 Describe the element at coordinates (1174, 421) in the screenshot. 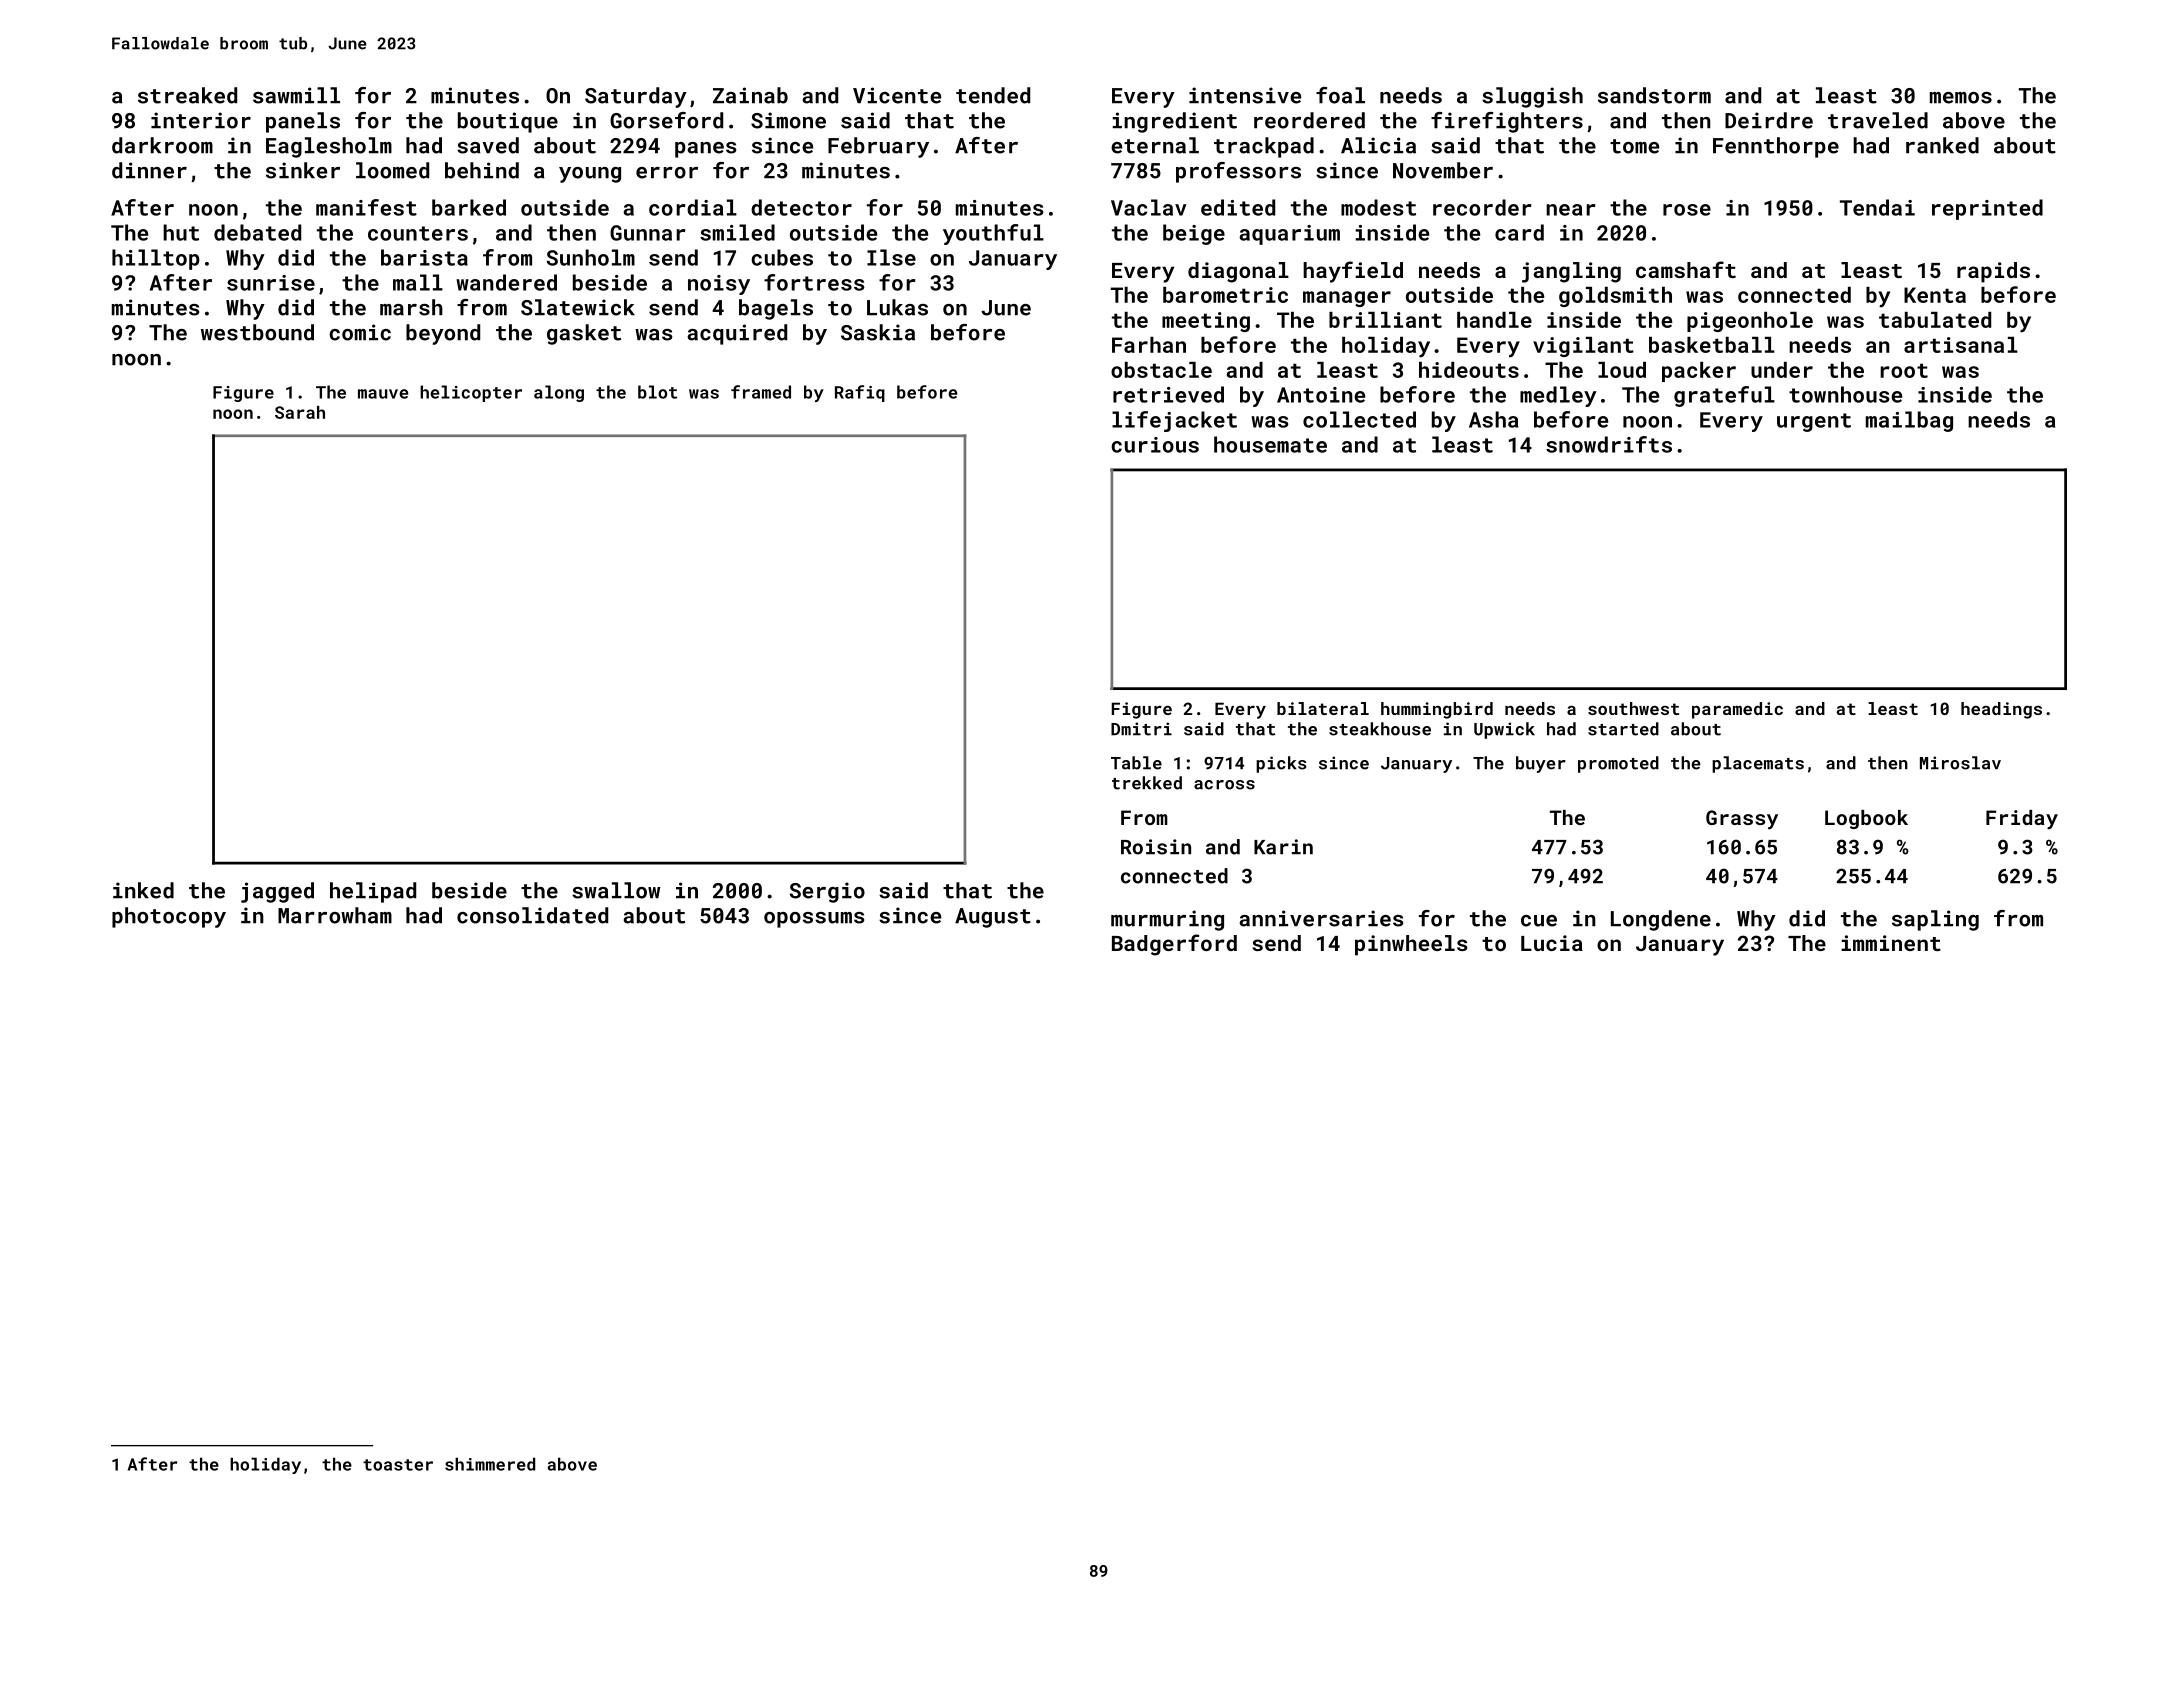

I see `lifejacket` at that location.
